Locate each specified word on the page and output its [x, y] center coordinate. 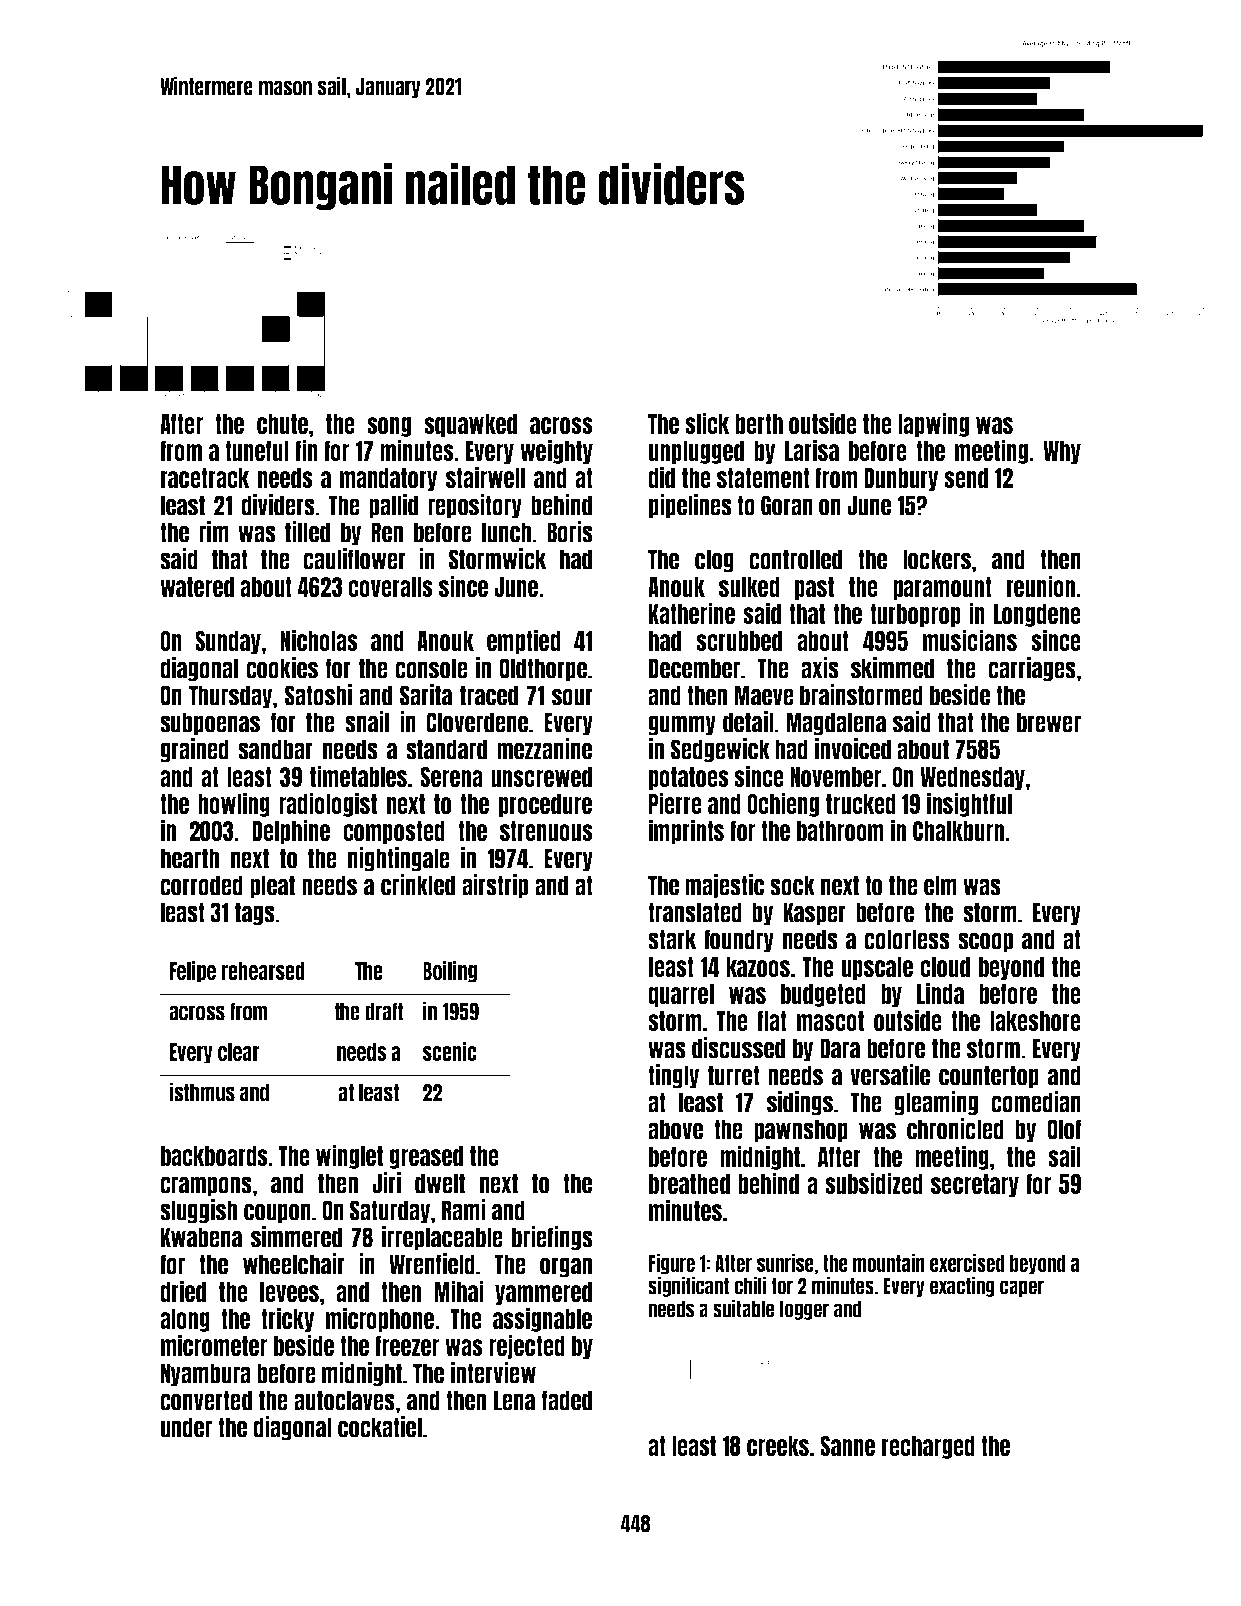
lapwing [933, 424]
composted [394, 832]
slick [707, 423]
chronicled [955, 1129]
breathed [689, 1184]
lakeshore [1035, 1021]
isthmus [202, 1092]
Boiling [450, 972]
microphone [380, 1319]
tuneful [257, 451]
